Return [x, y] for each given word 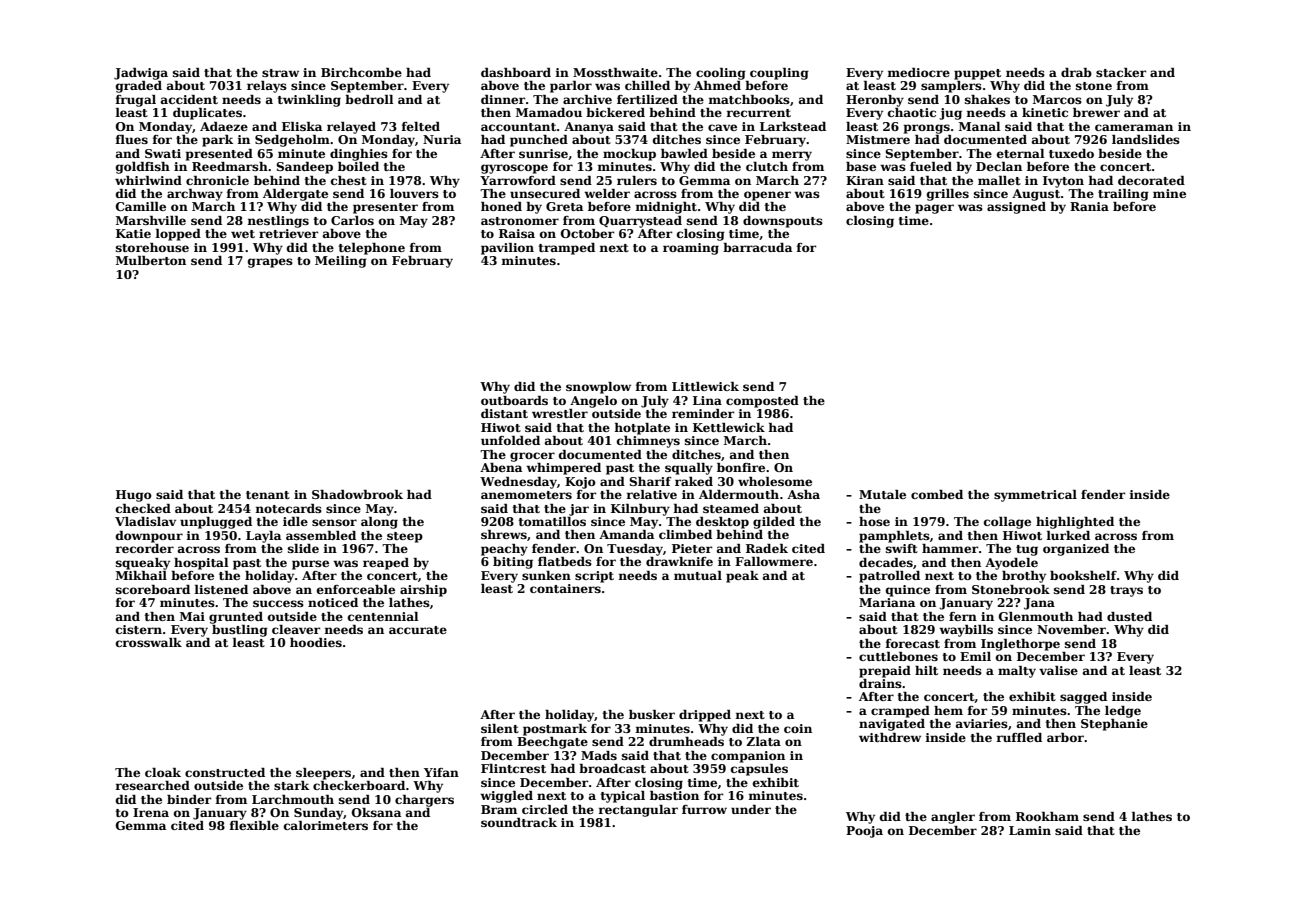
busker [652, 714]
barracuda [757, 247]
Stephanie [1114, 725]
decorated [1151, 180]
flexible [254, 825]
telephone [372, 249]
